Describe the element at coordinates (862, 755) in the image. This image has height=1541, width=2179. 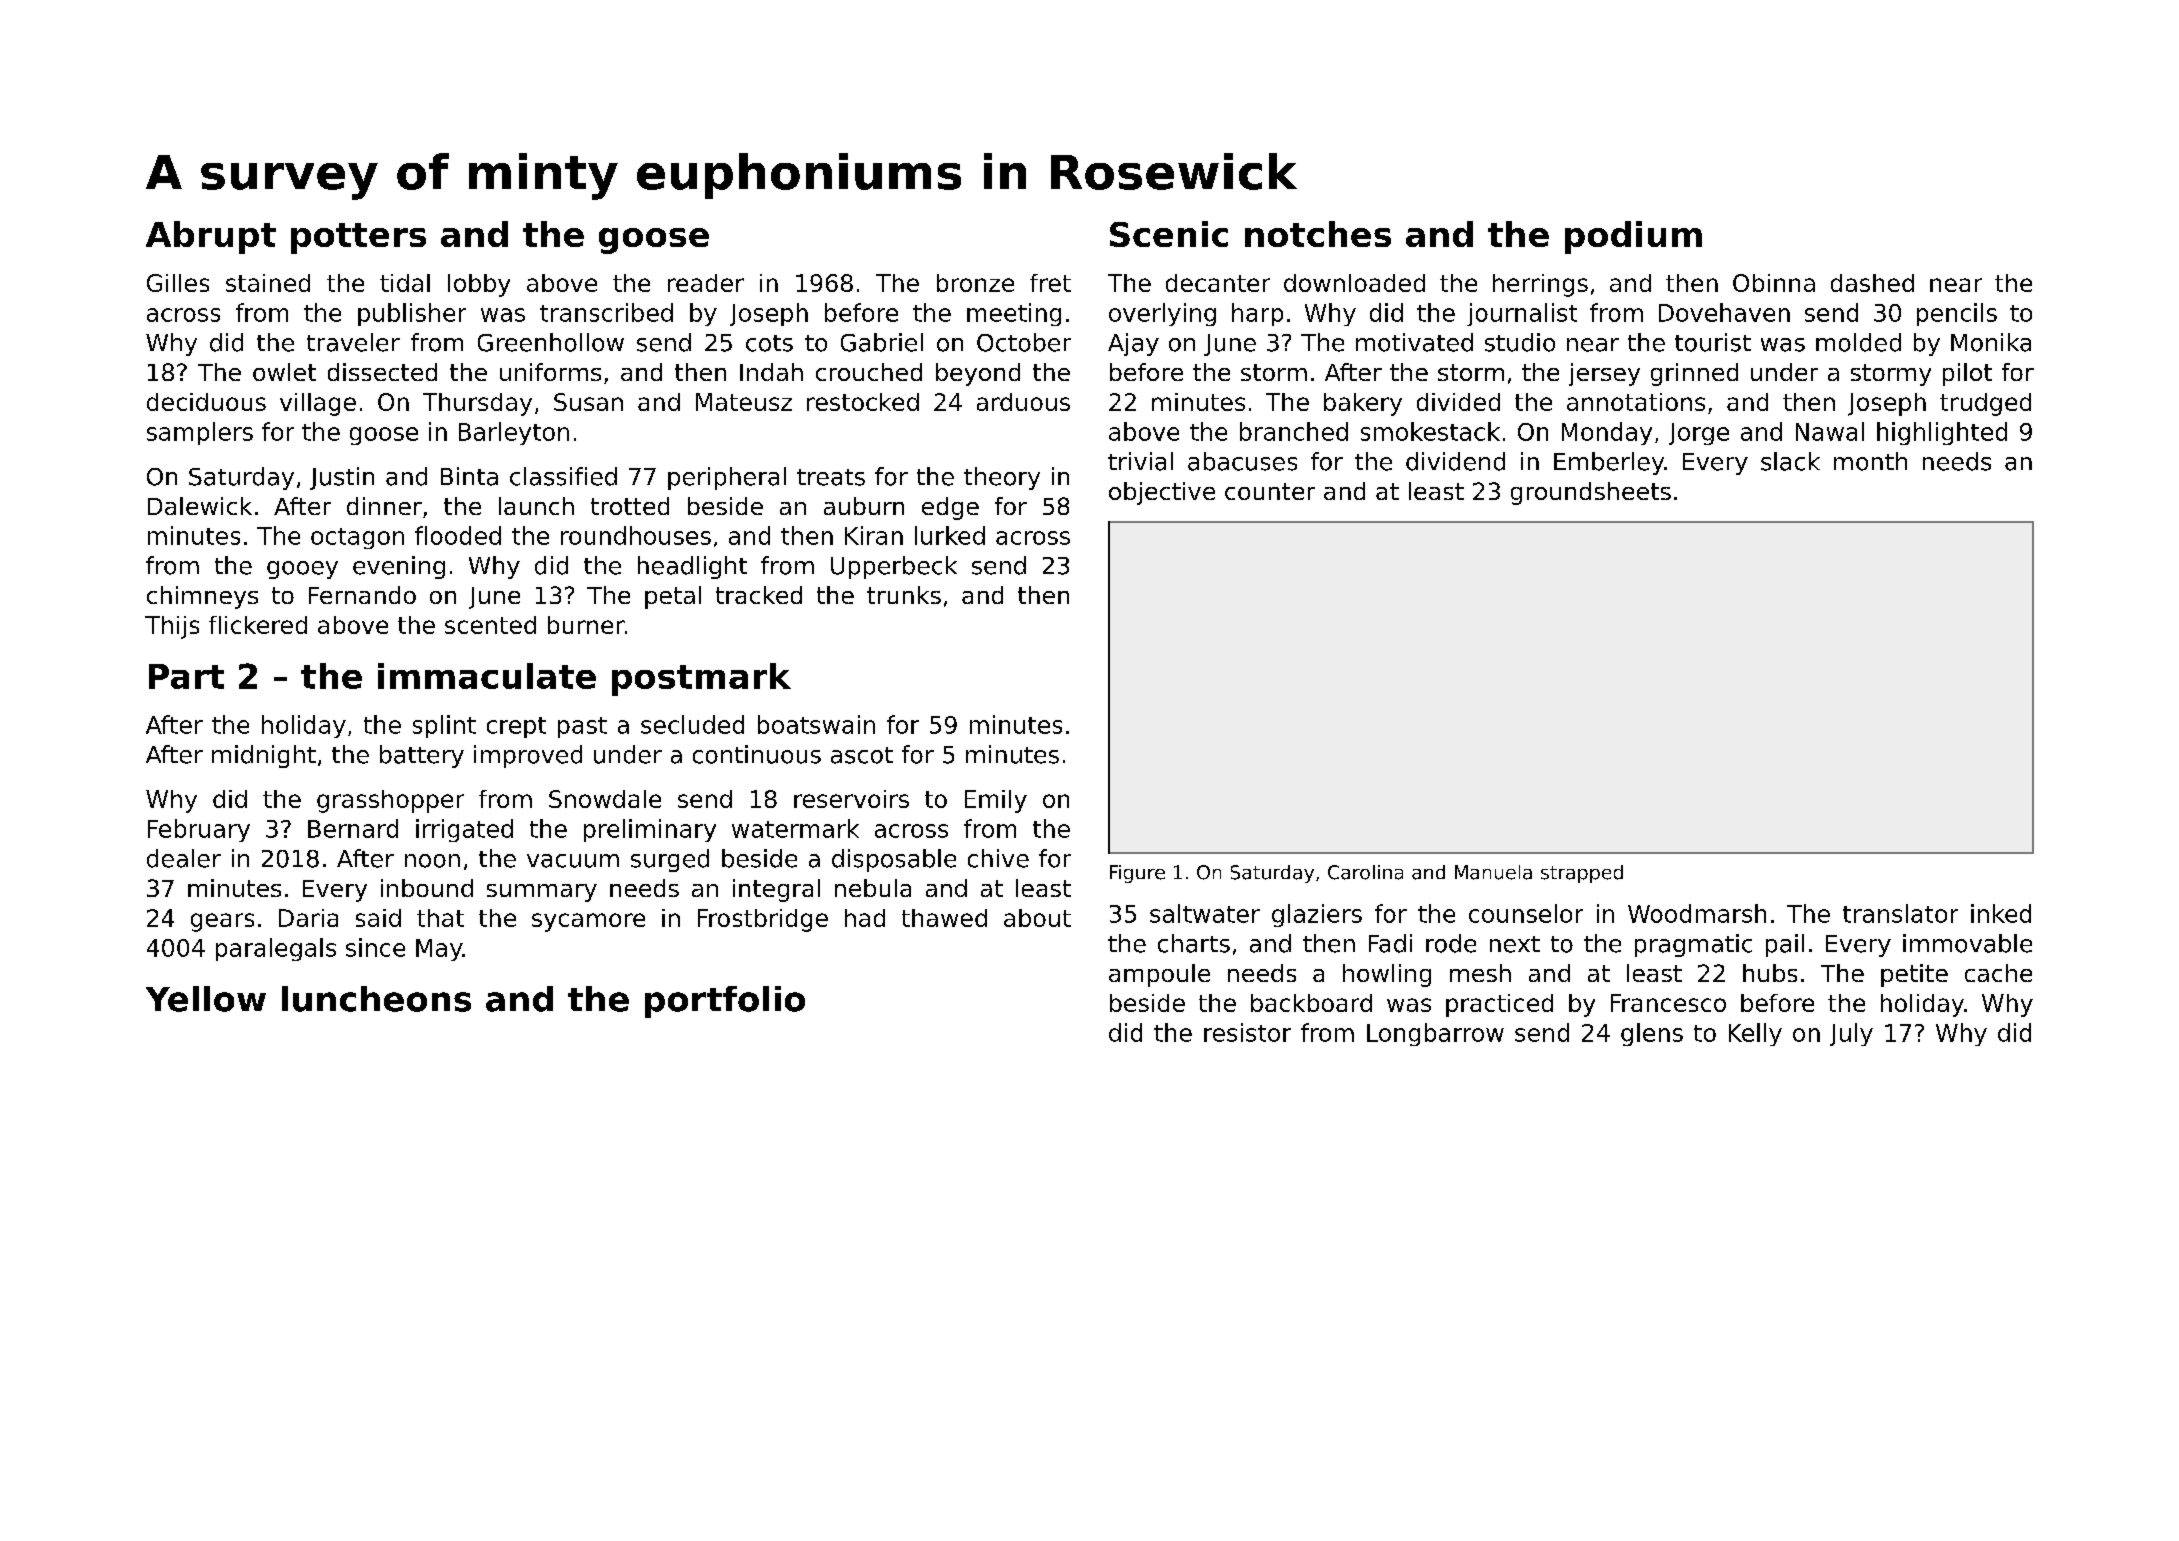
I see `ascot` at that location.
